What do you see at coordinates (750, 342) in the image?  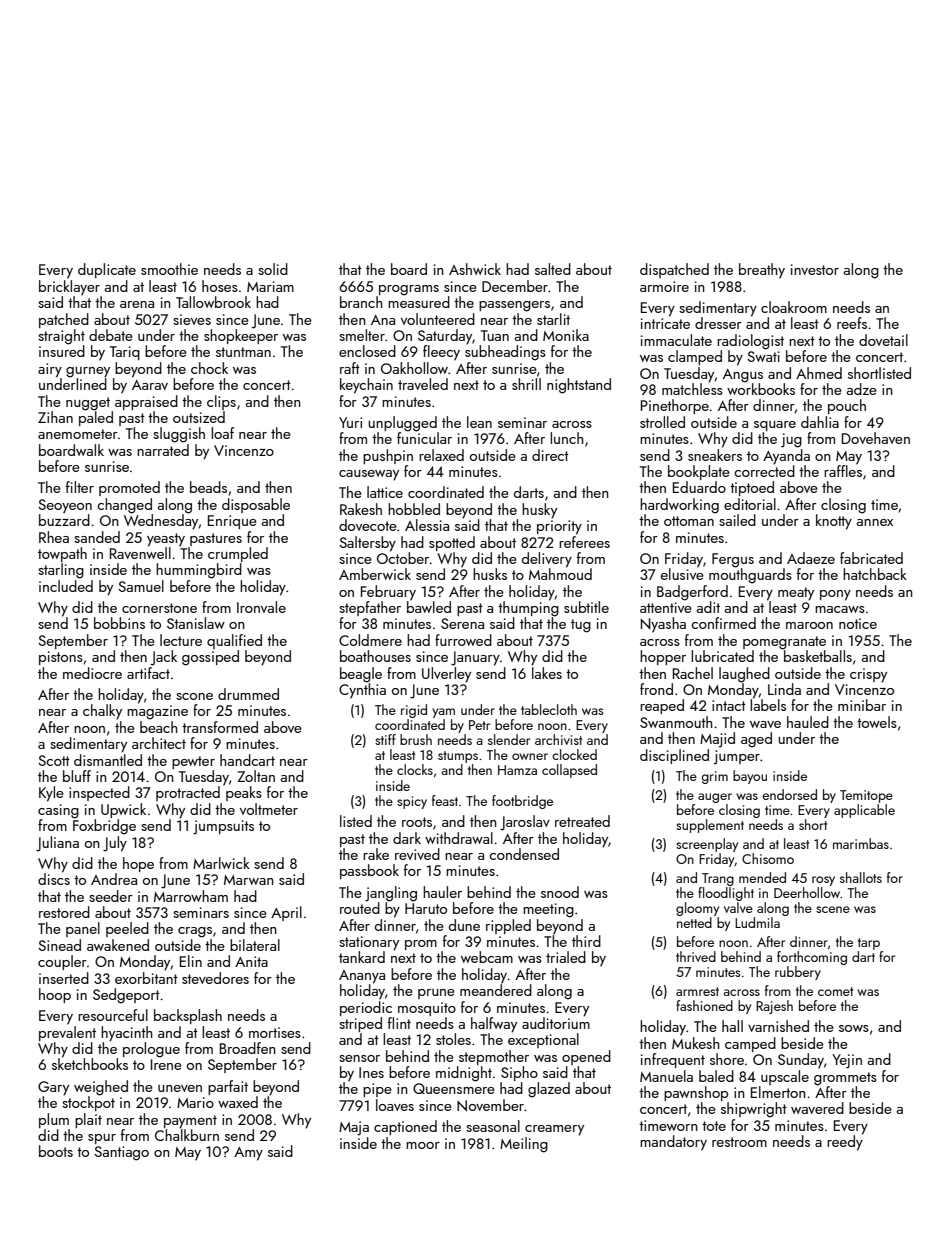 I see `radiologist` at bounding box center [750, 342].
